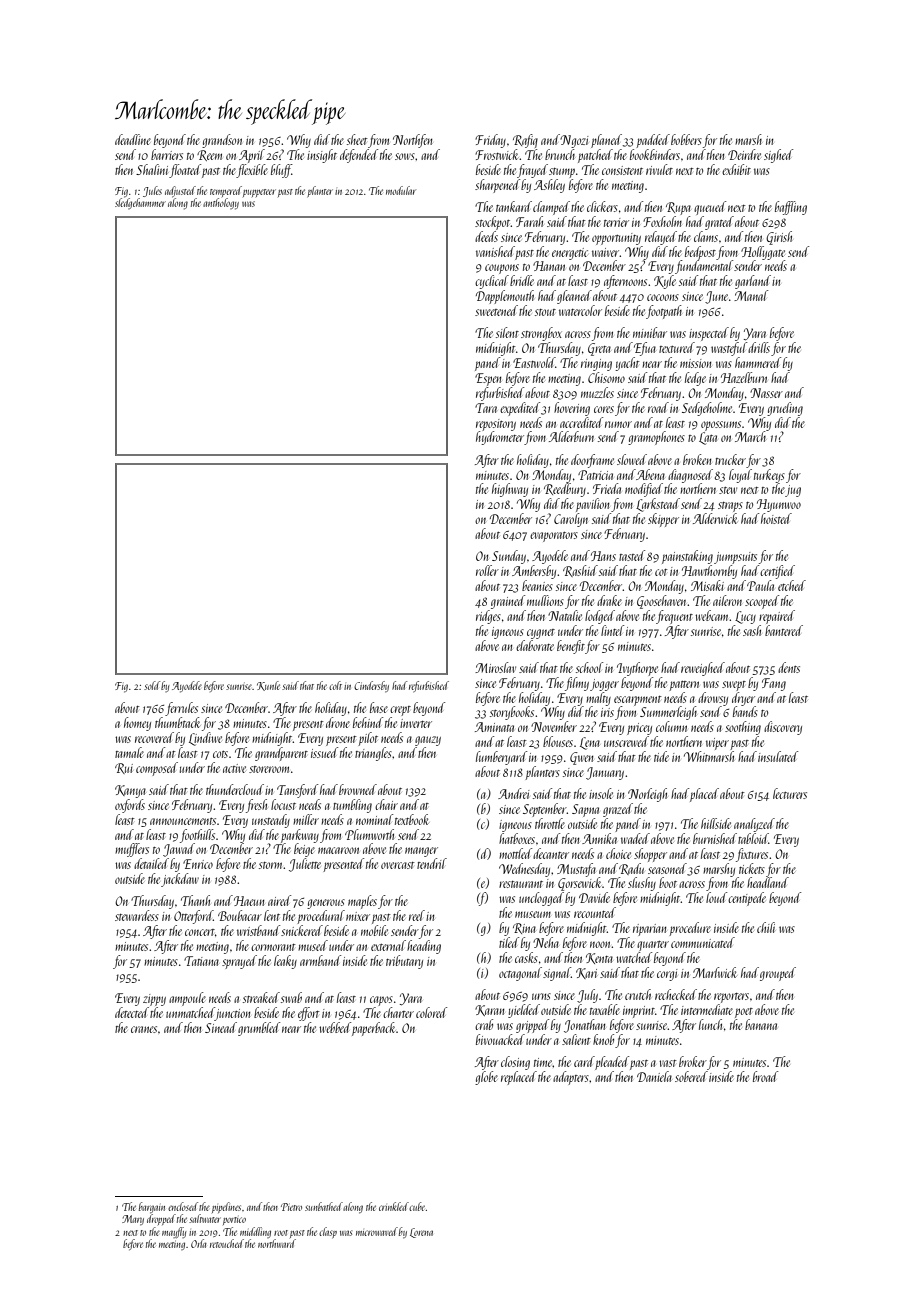 The image size is (924, 1308). I want to click on Kunle, so click(268, 686).
